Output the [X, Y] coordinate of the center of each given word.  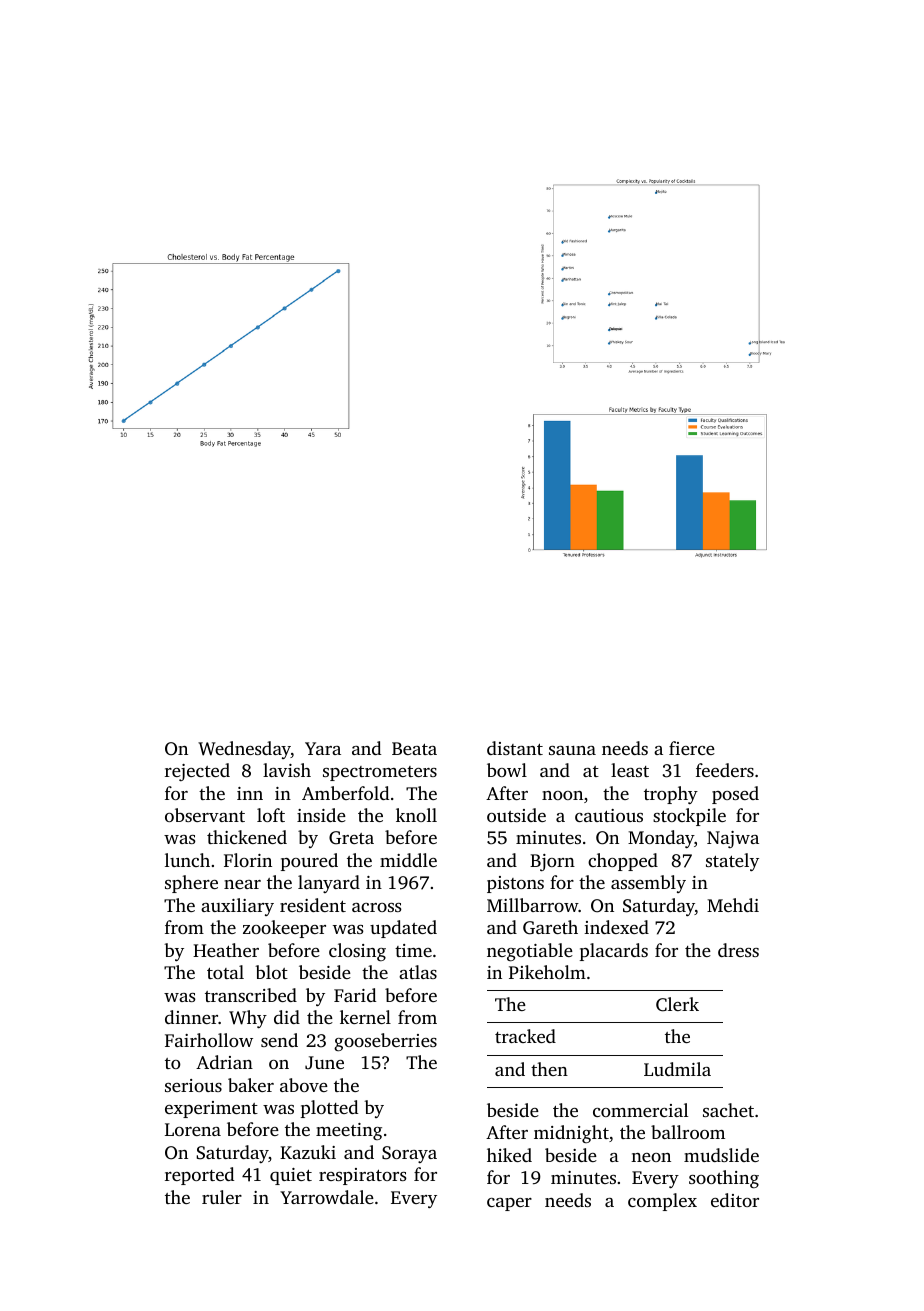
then [549, 1069]
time [413, 950]
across [377, 907]
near [242, 884]
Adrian [224, 1062]
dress [738, 950]
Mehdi [733, 905]
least [630, 770]
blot [271, 972]
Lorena [193, 1129]
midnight [571, 1134]
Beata [414, 748]
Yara [323, 748]
